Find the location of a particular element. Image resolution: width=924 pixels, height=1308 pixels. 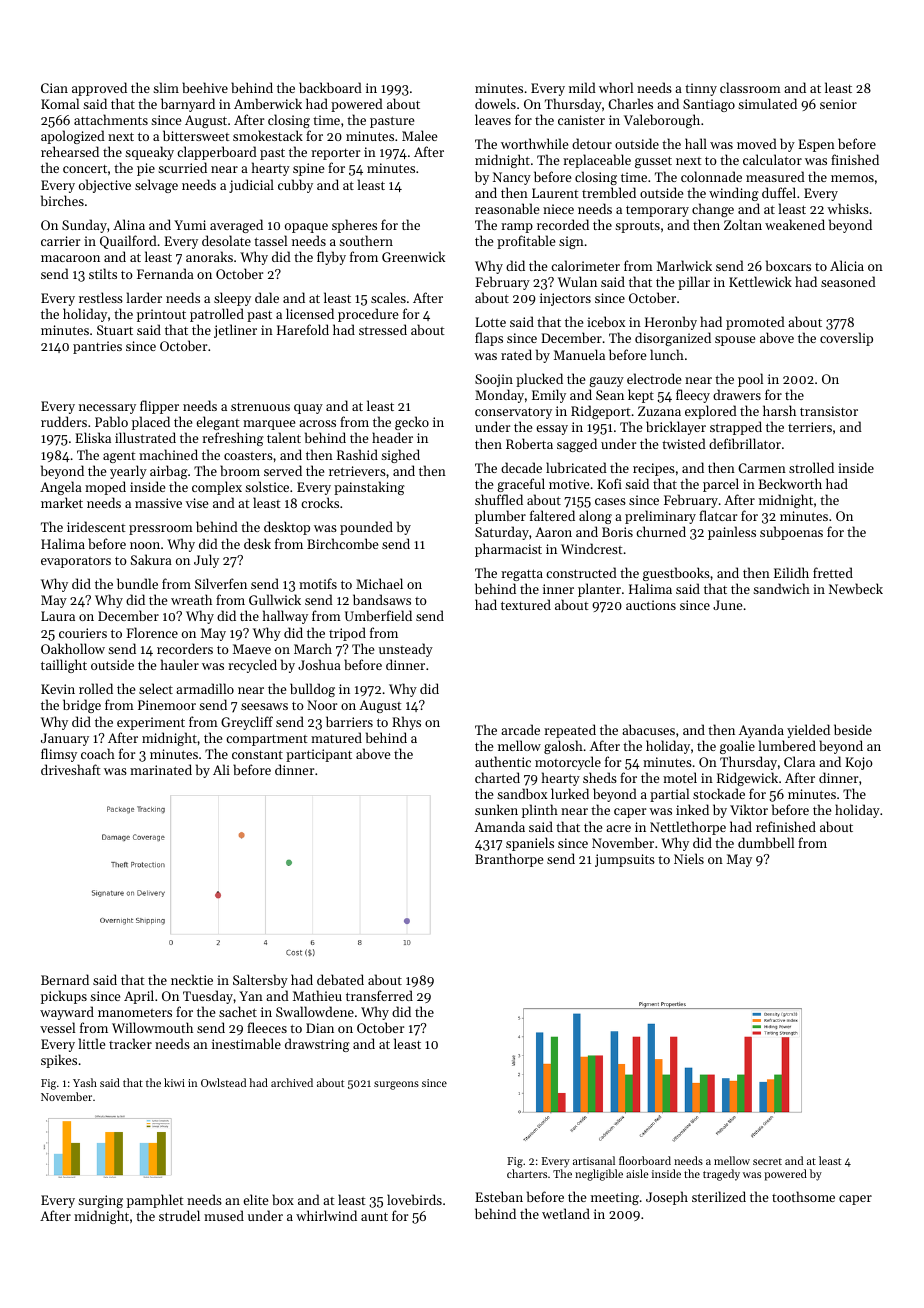

dumbbell is located at coordinates (766, 842).
